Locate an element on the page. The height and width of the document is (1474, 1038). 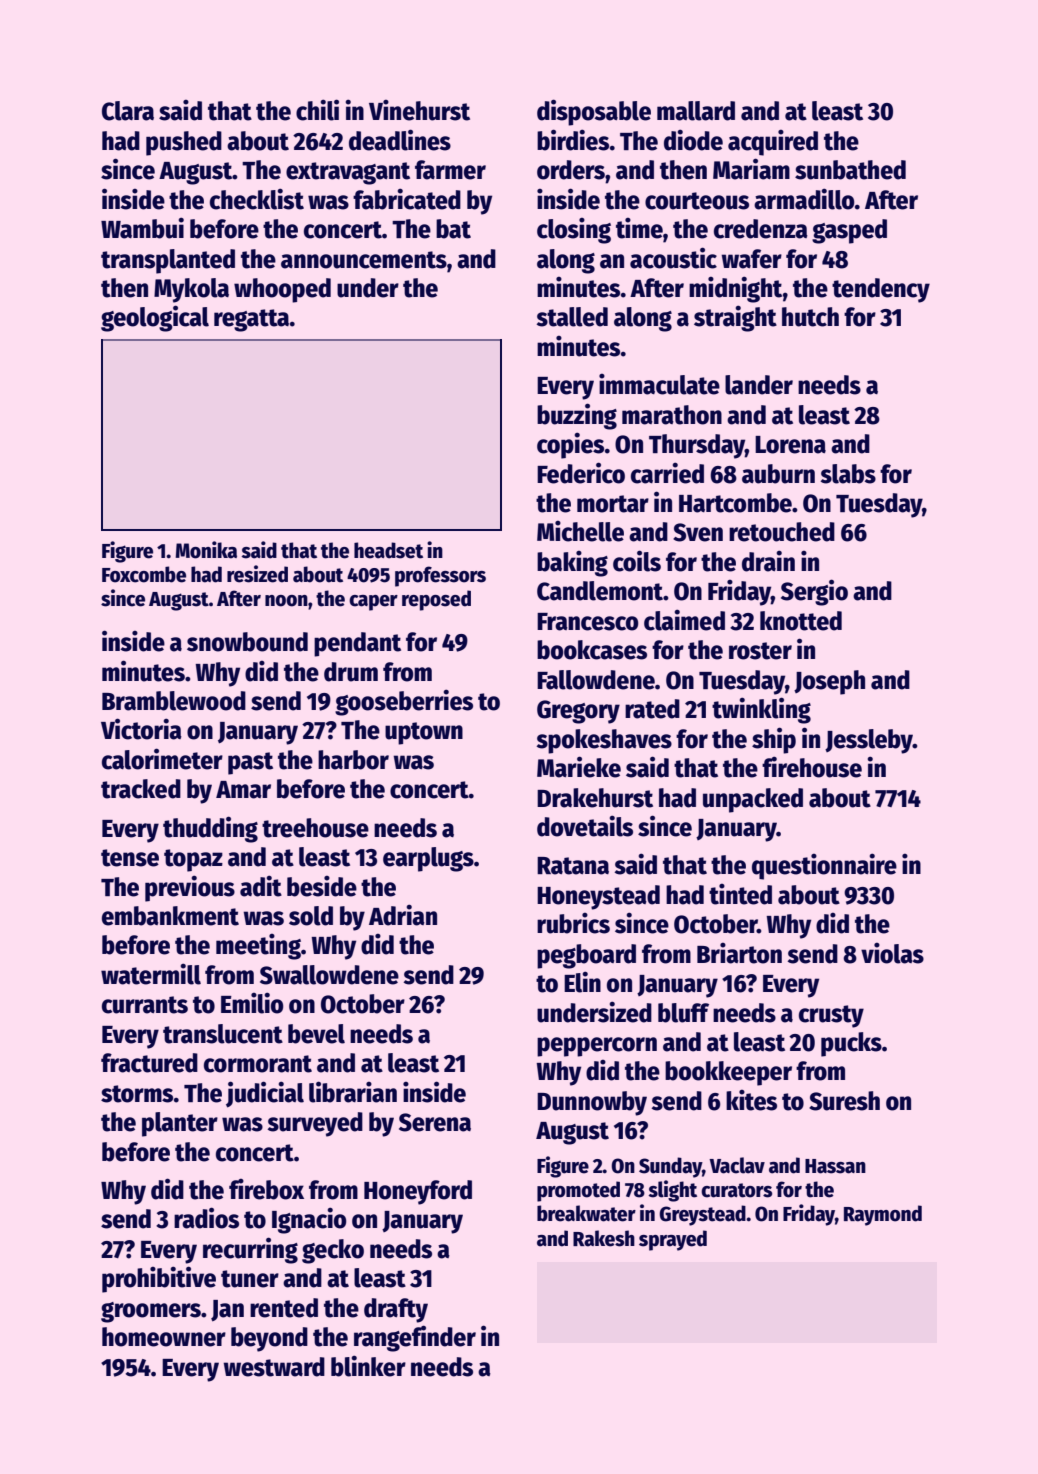
Serena is located at coordinates (435, 1122).
